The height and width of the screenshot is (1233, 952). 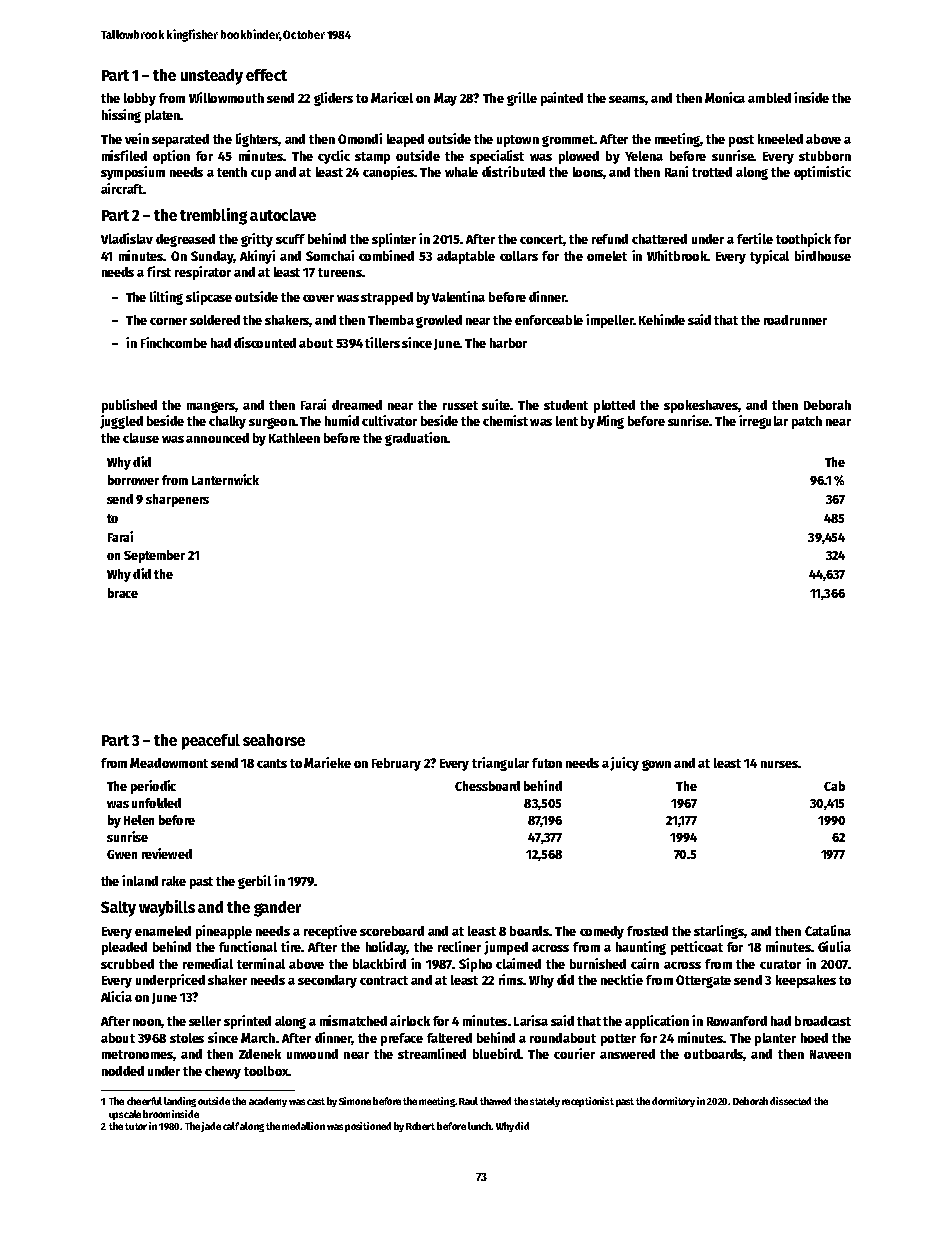 What do you see at coordinates (266, 75) in the screenshot?
I see `effect` at bounding box center [266, 75].
